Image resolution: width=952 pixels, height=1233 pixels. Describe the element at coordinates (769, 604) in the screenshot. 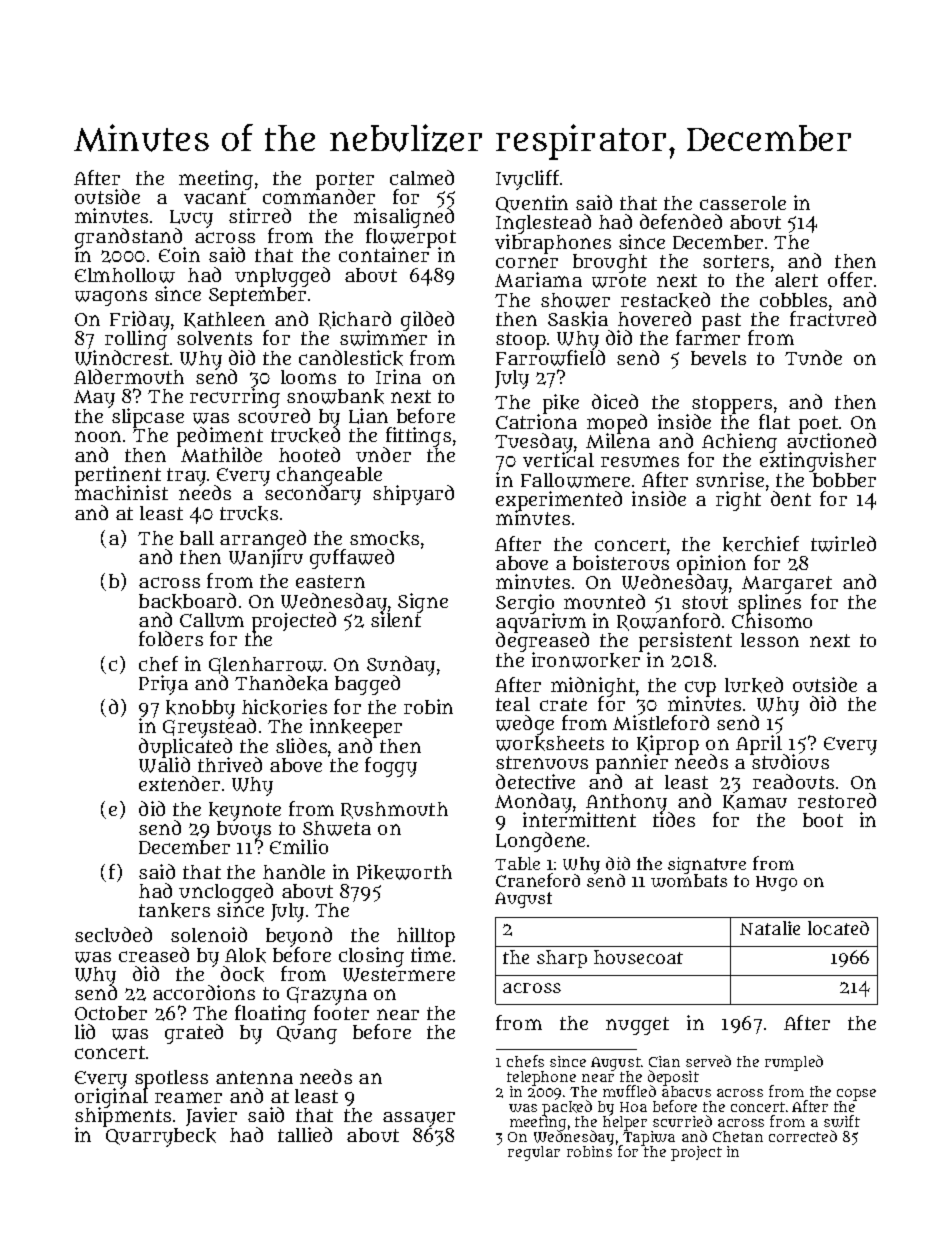

I see `splines` at that location.
